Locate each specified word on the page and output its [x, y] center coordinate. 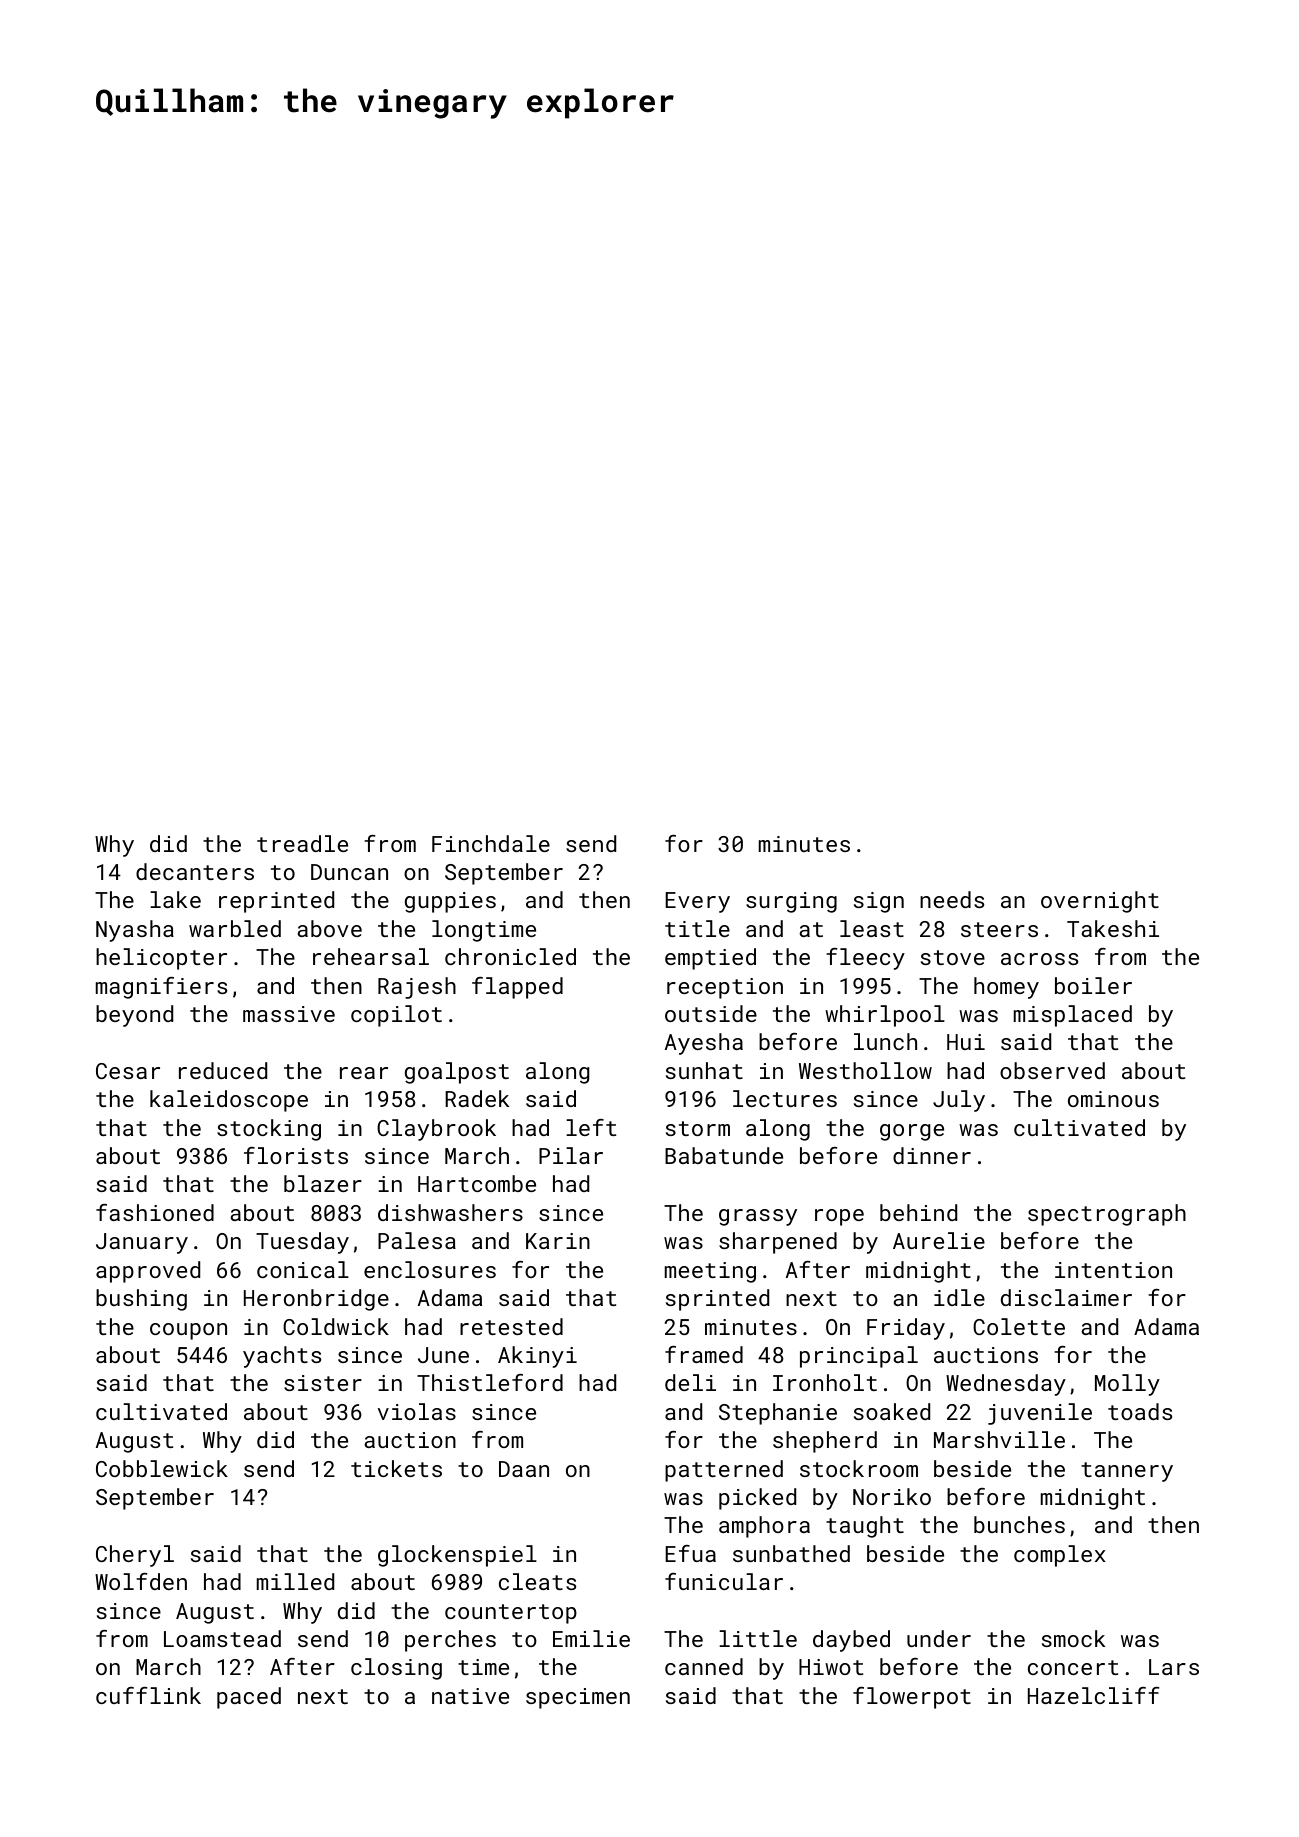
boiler [1093, 985]
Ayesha [704, 1044]
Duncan [349, 872]
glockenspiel [457, 1556]
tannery [1127, 1472]
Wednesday [1006, 1385]
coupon [188, 1331]
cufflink [148, 1695]
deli [690, 1382]
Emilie [591, 1638]
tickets [396, 1468]
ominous [1113, 1099]
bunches [1019, 1524]
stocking [269, 1130]
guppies [450, 902]
